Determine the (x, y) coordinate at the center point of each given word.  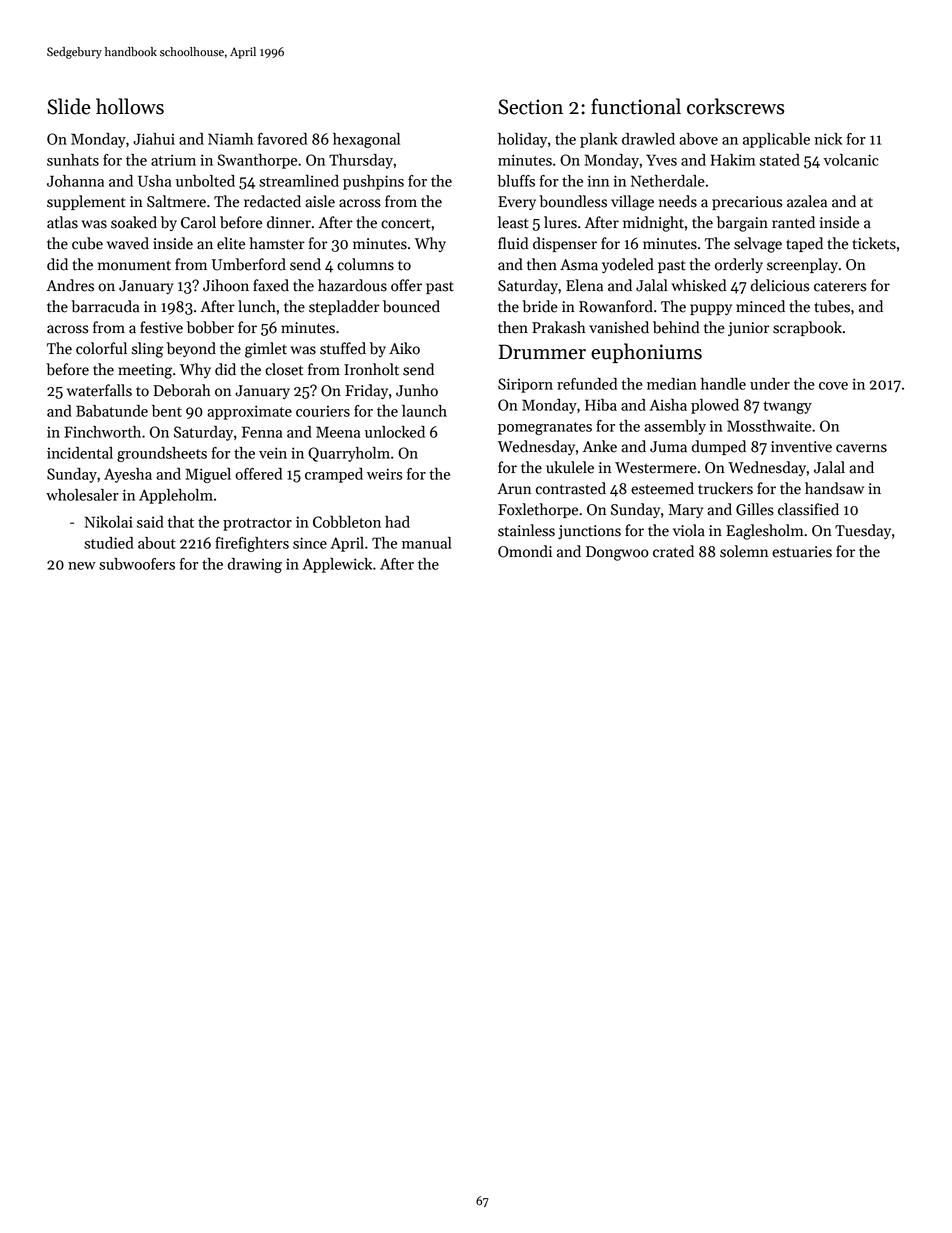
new (82, 566)
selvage (758, 245)
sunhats (73, 160)
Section (530, 107)
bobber (210, 327)
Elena (584, 285)
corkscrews (735, 106)
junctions (589, 532)
